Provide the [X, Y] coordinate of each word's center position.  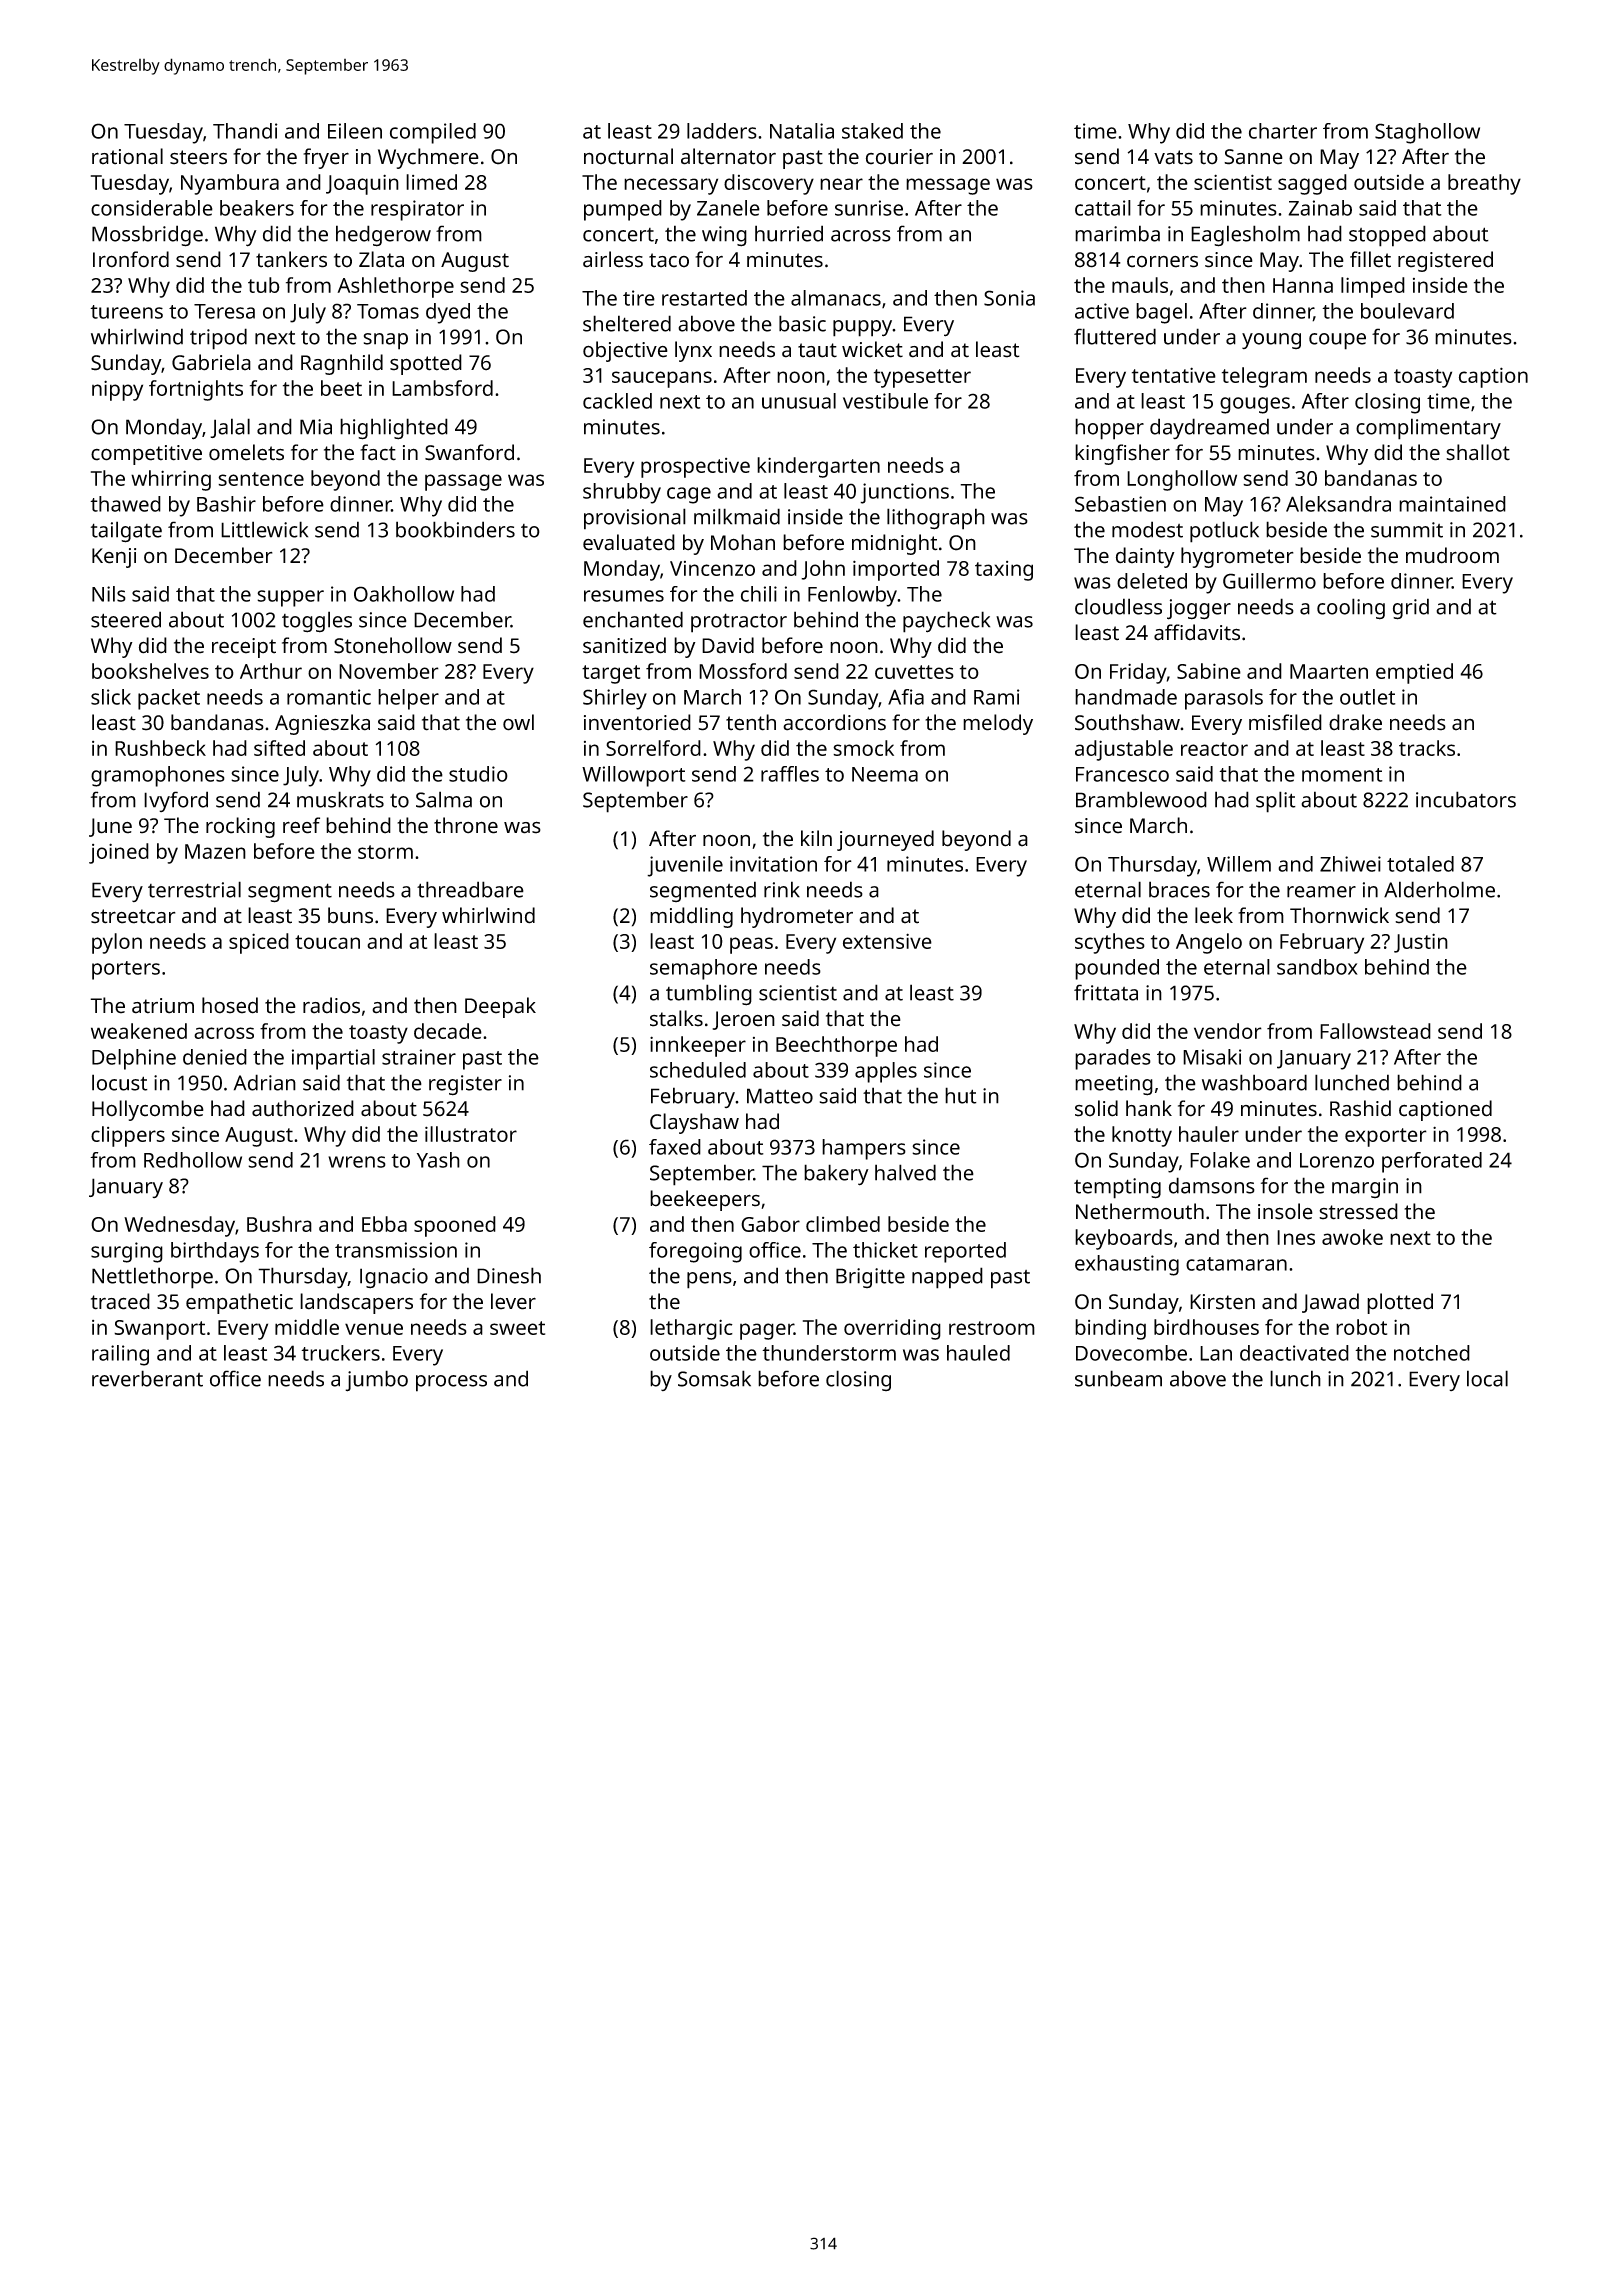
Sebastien [1120, 504]
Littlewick [264, 529]
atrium [163, 1006]
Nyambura [230, 184]
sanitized [624, 645]
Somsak [714, 1378]
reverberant [147, 1378]
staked [872, 131]
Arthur [271, 671]
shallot [1478, 452]
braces [1179, 889]
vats [1173, 157]
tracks [1427, 748]
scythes [1110, 943]
